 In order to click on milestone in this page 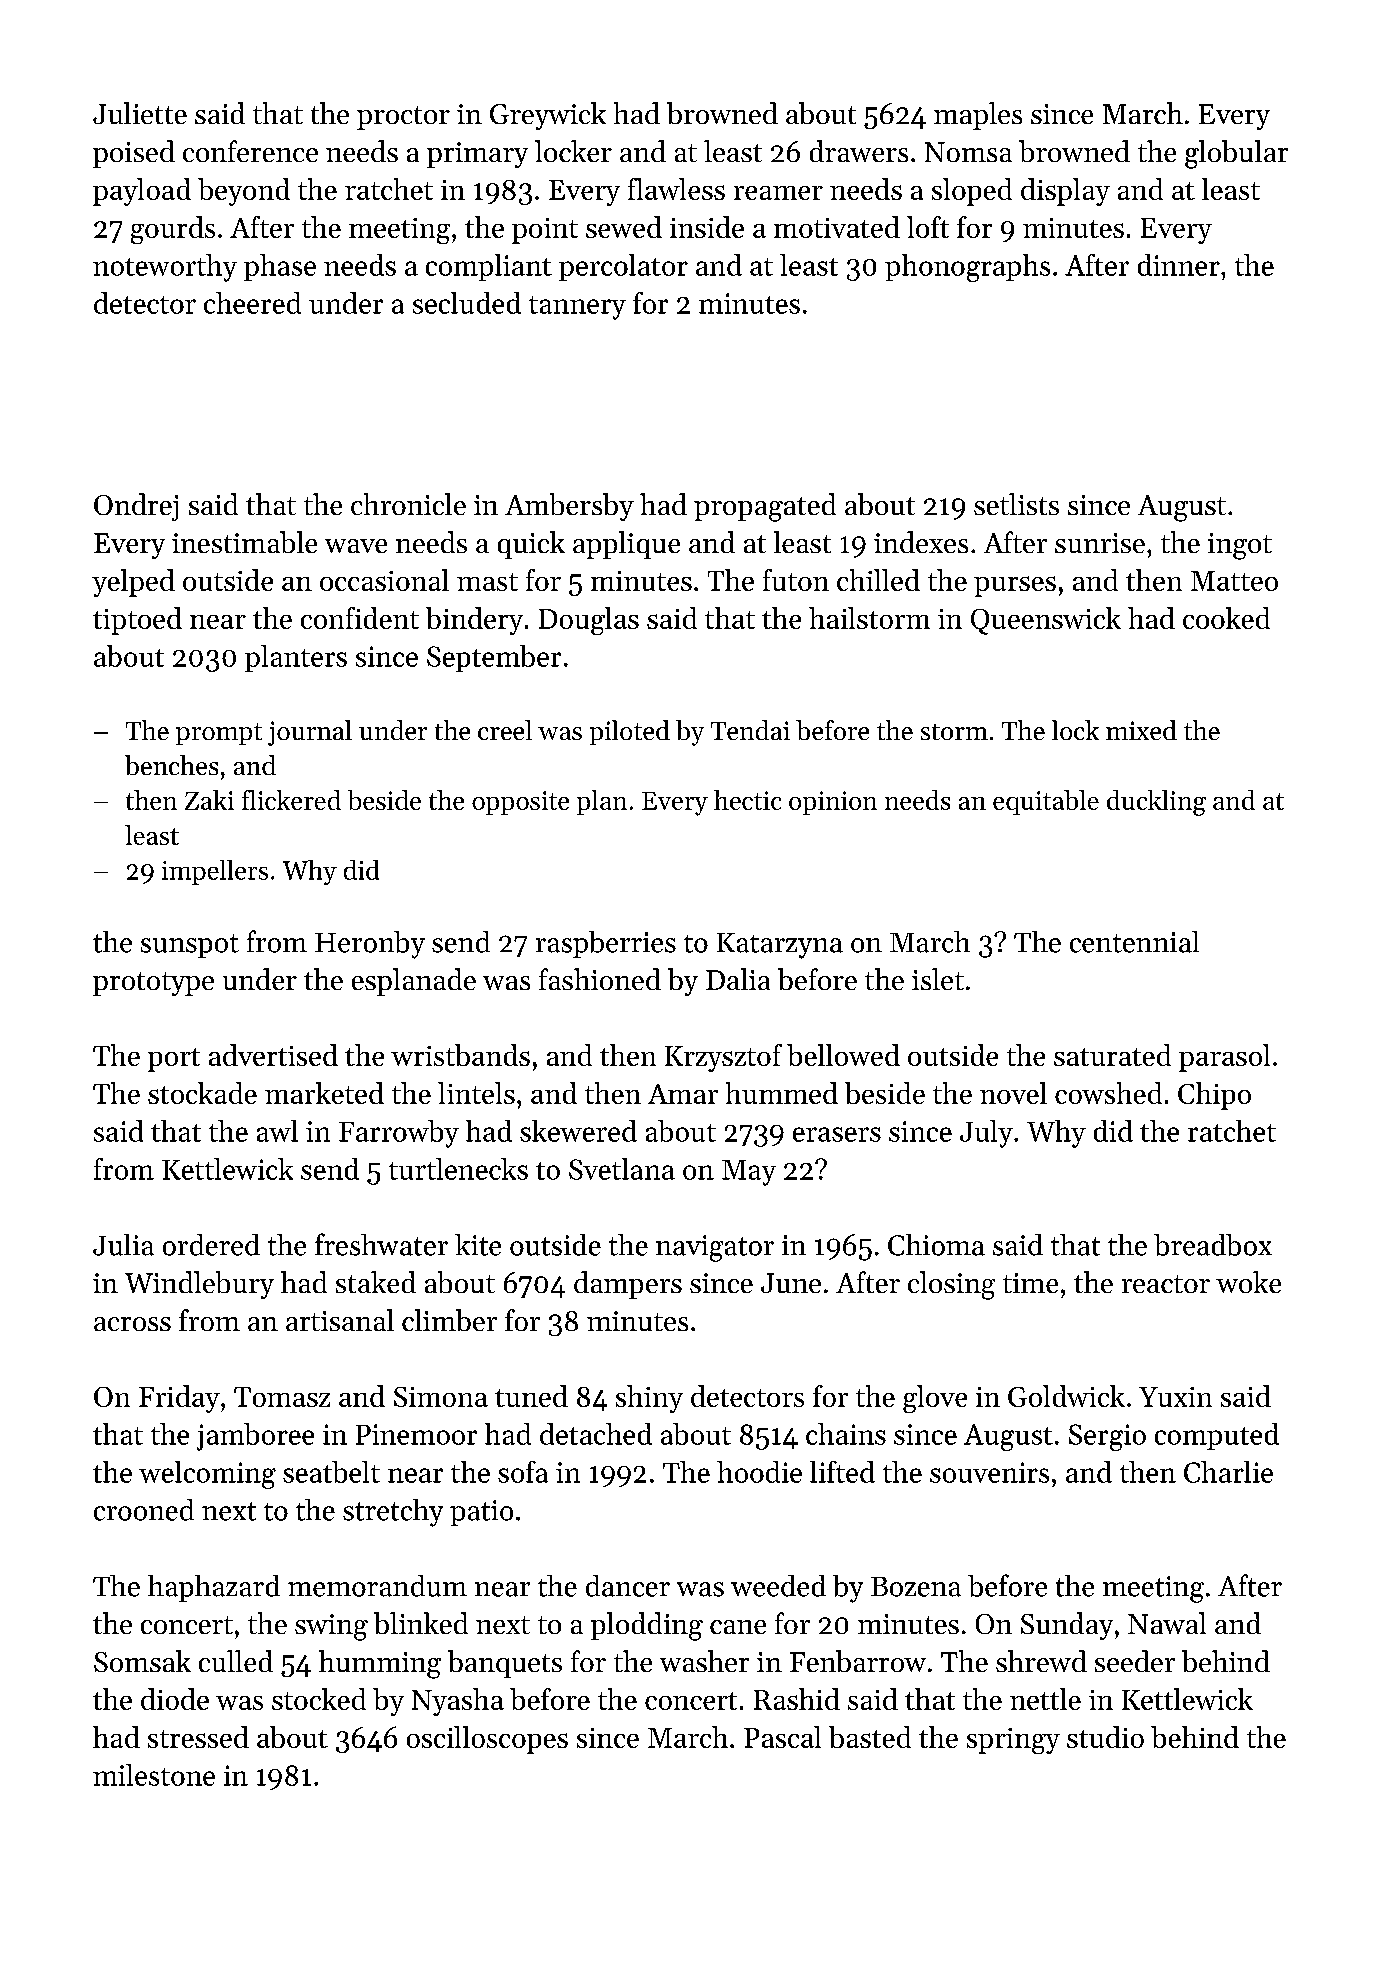, I will do `click(154, 1775)`.
